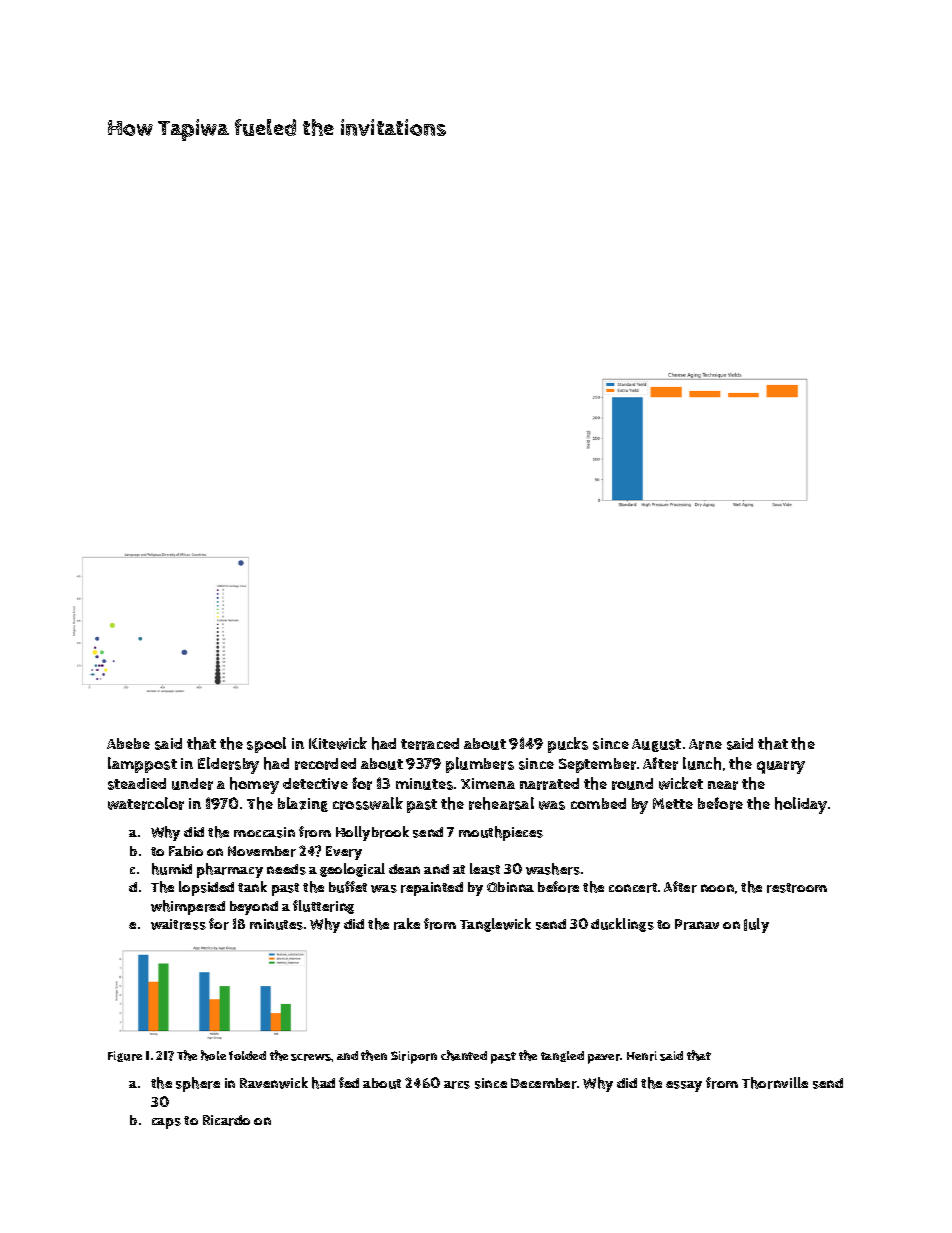 The height and width of the image is (1233, 952). Describe the element at coordinates (697, 924) in the image. I see `Pranav` at that location.
